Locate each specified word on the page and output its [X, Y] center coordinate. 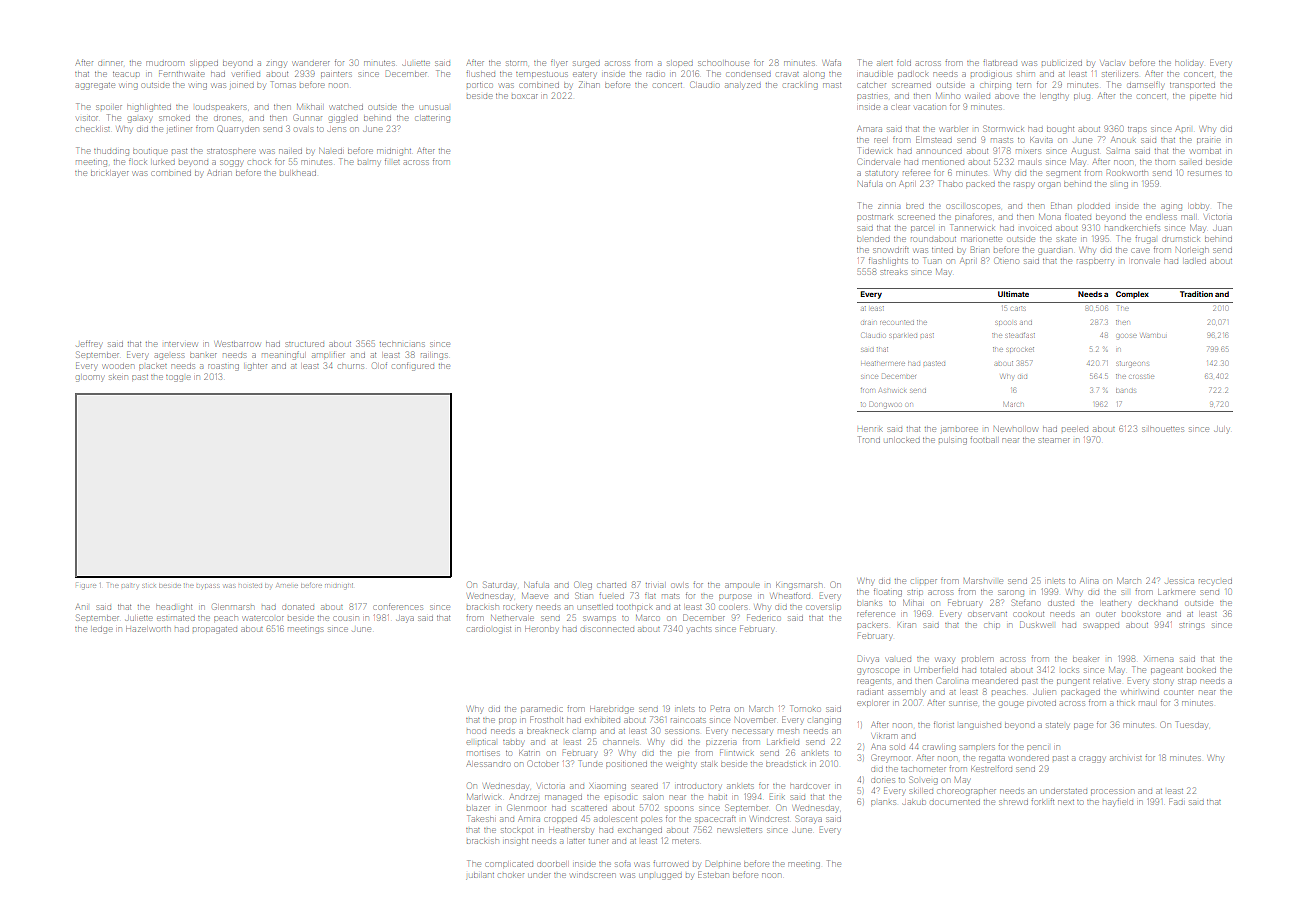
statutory [882, 174]
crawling [939, 748]
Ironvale [1145, 261]
